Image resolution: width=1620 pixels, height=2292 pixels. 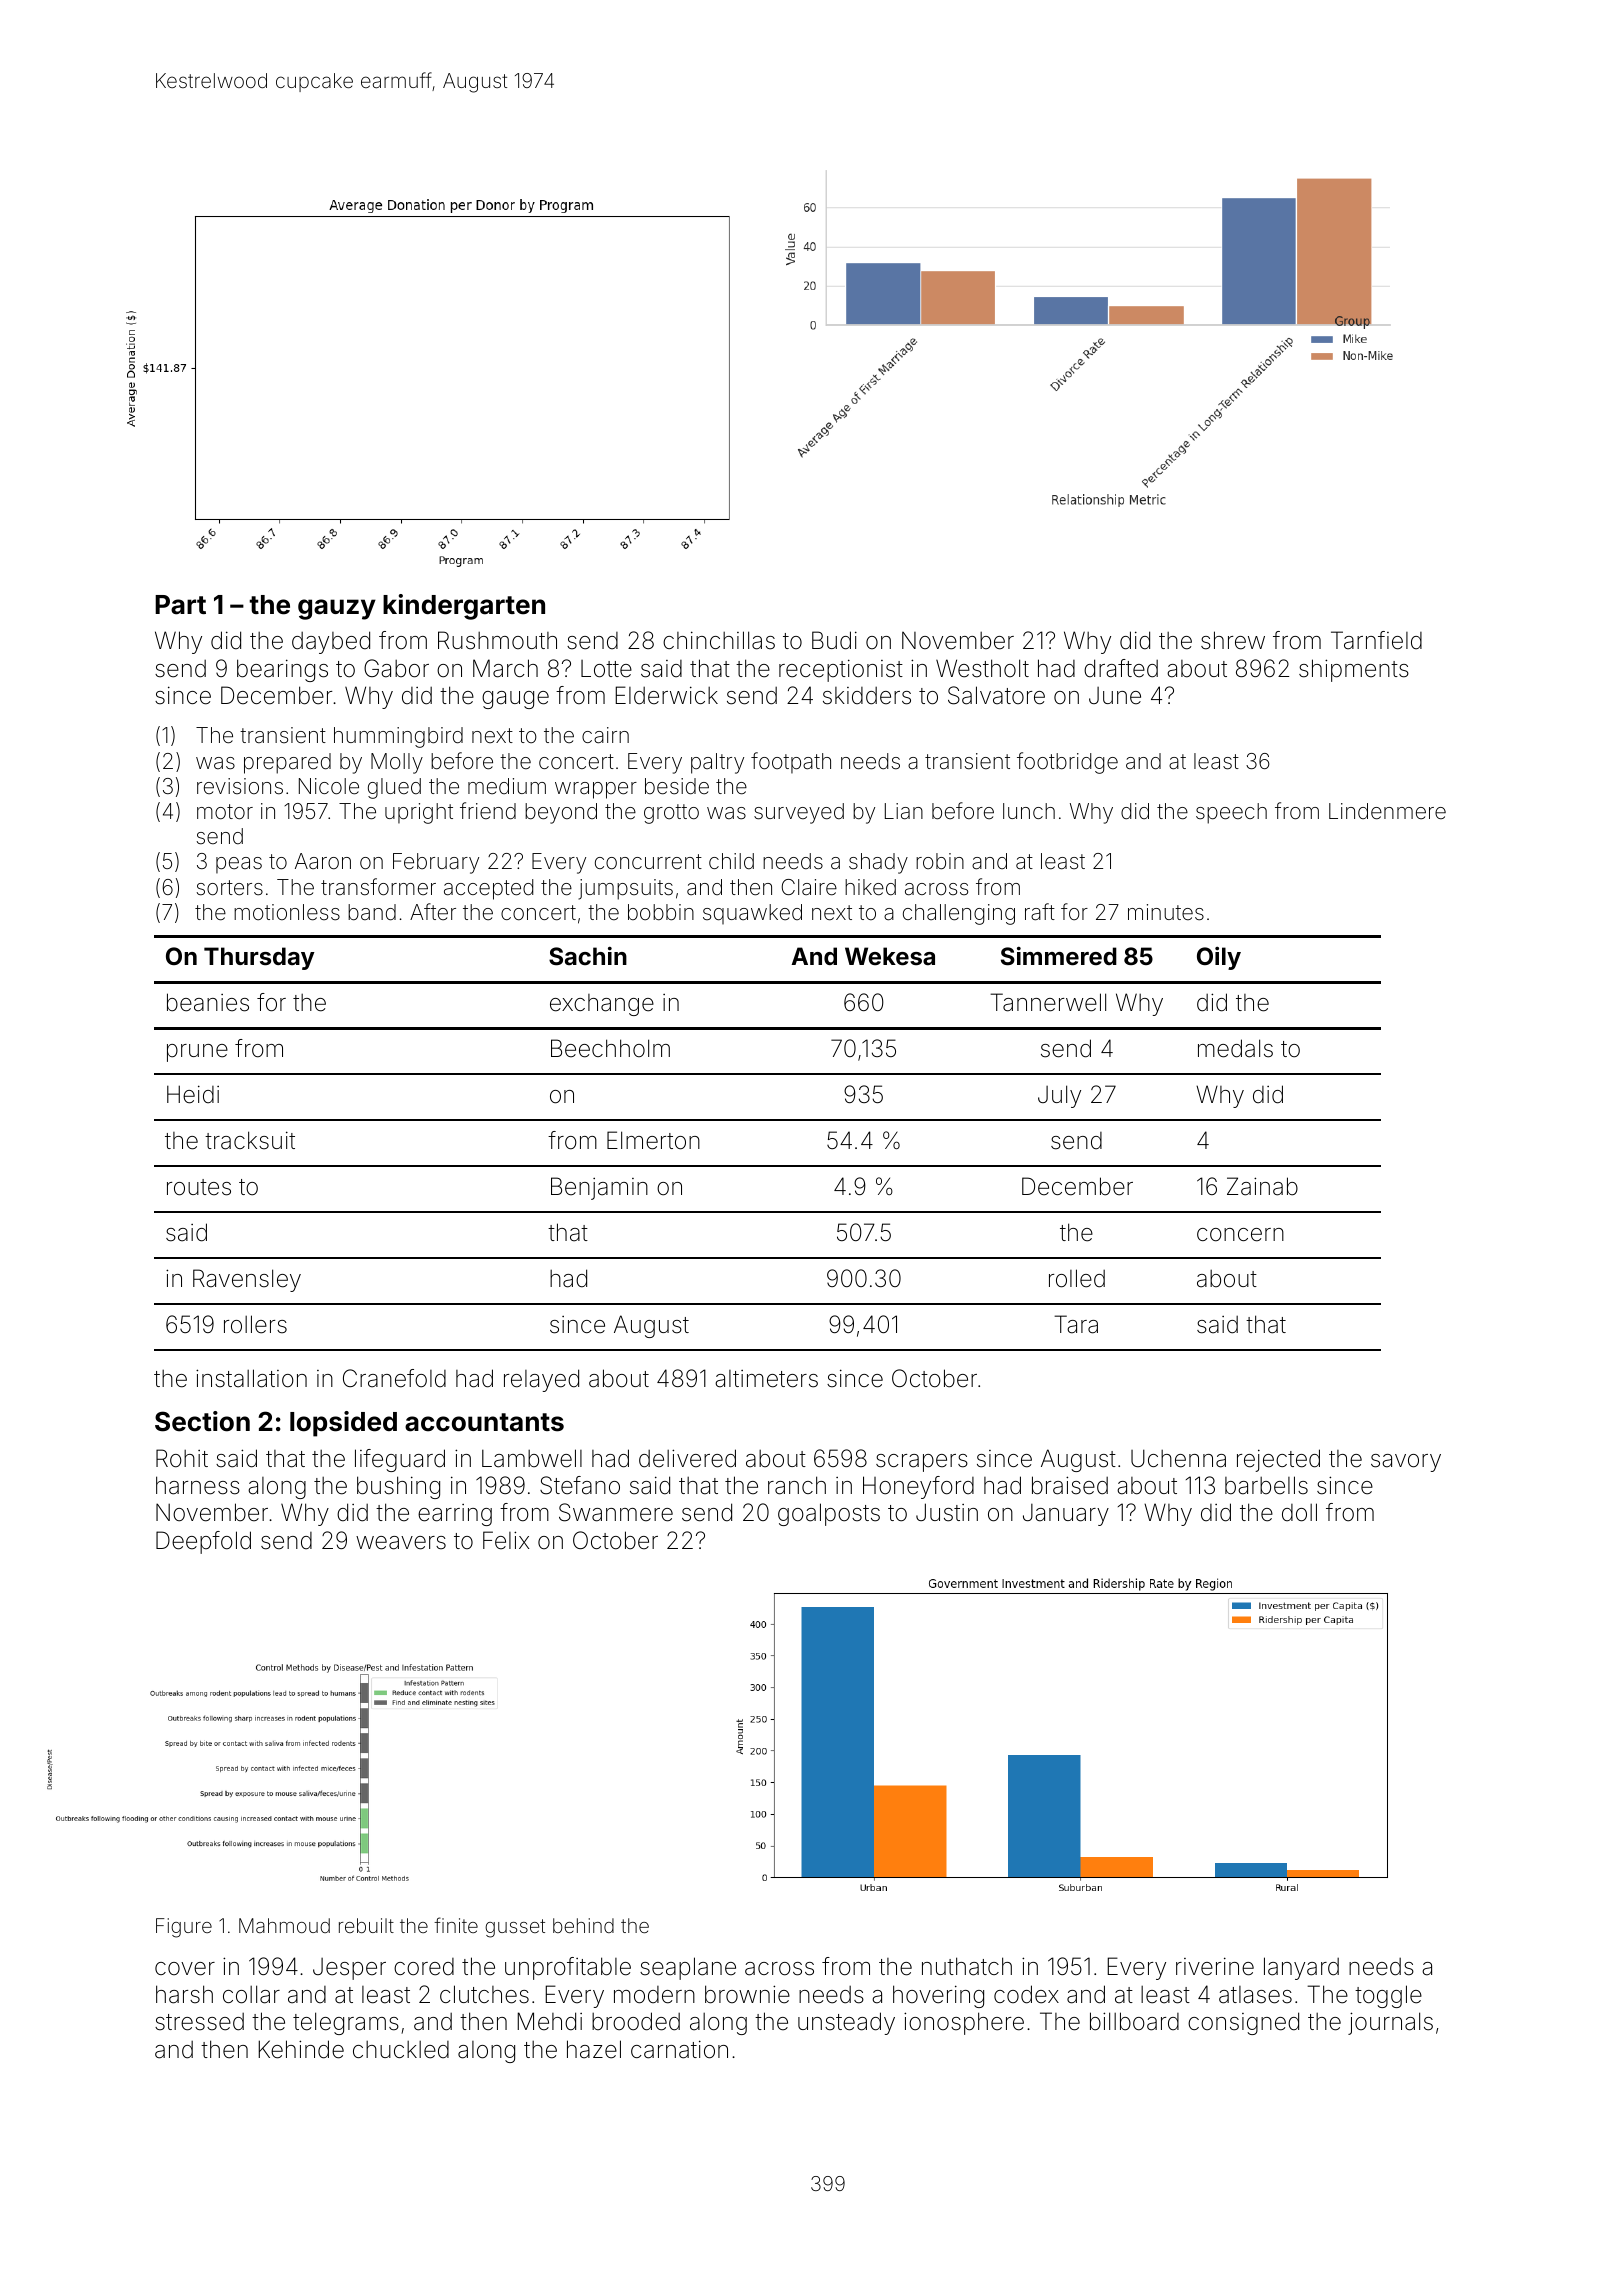 I want to click on finite, so click(x=456, y=1925).
